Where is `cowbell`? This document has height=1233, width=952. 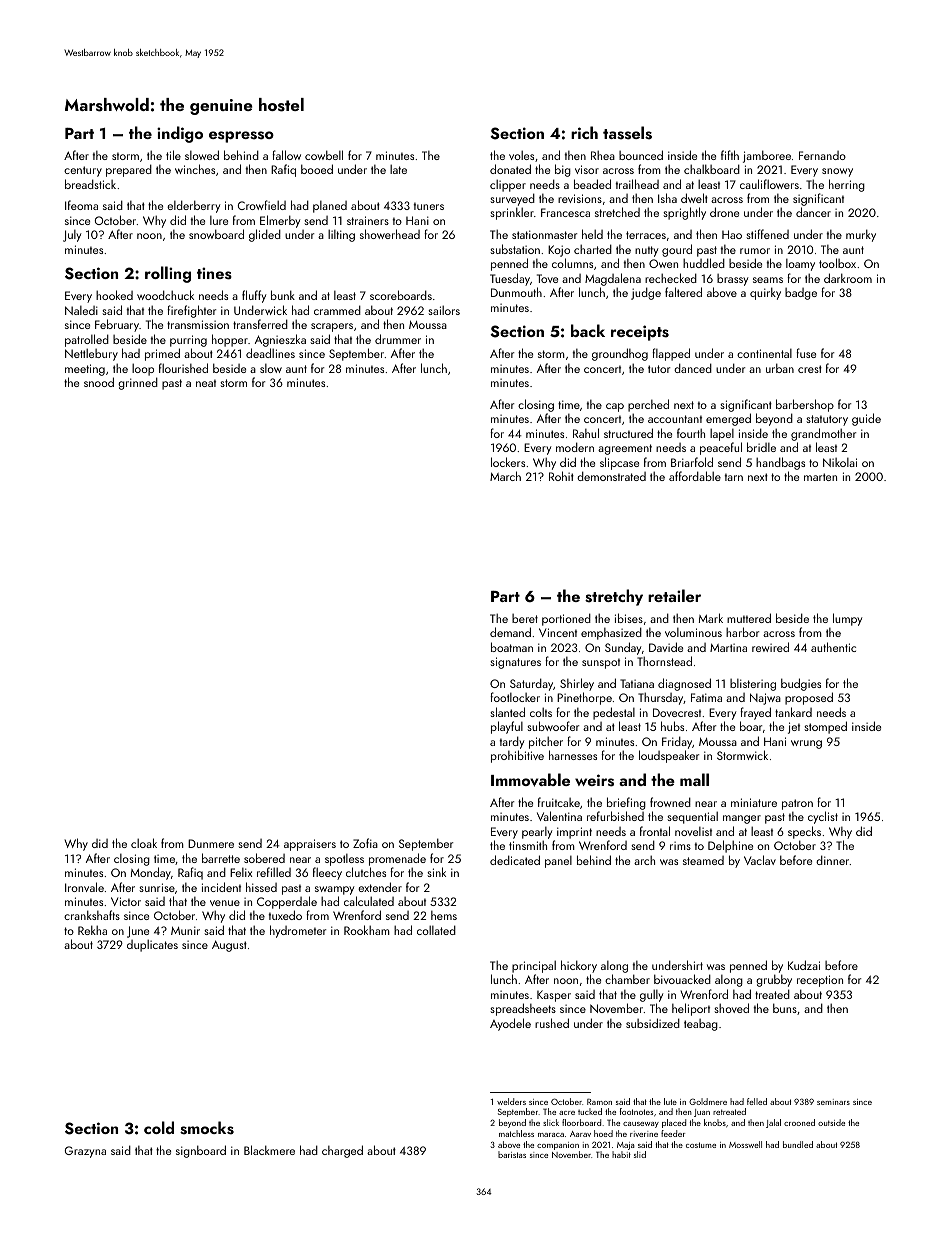
cowbell is located at coordinates (324, 155).
